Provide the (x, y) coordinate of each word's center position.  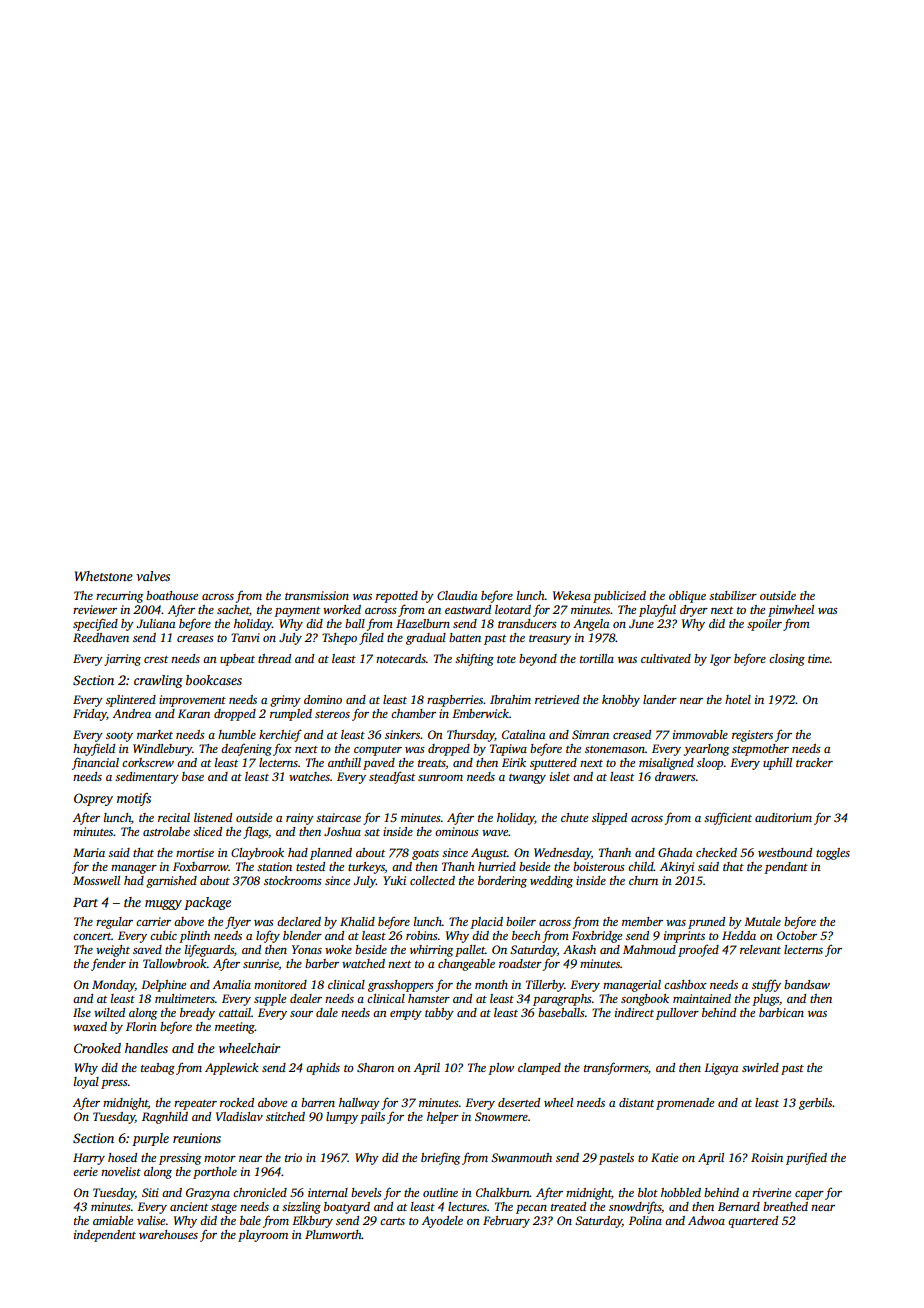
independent (105, 1236)
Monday (113, 986)
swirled (760, 1067)
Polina (645, 1220)
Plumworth (333, 1234)
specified (95, 624)
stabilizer (733, 595)
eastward (468, 609)
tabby (439, 1014)
